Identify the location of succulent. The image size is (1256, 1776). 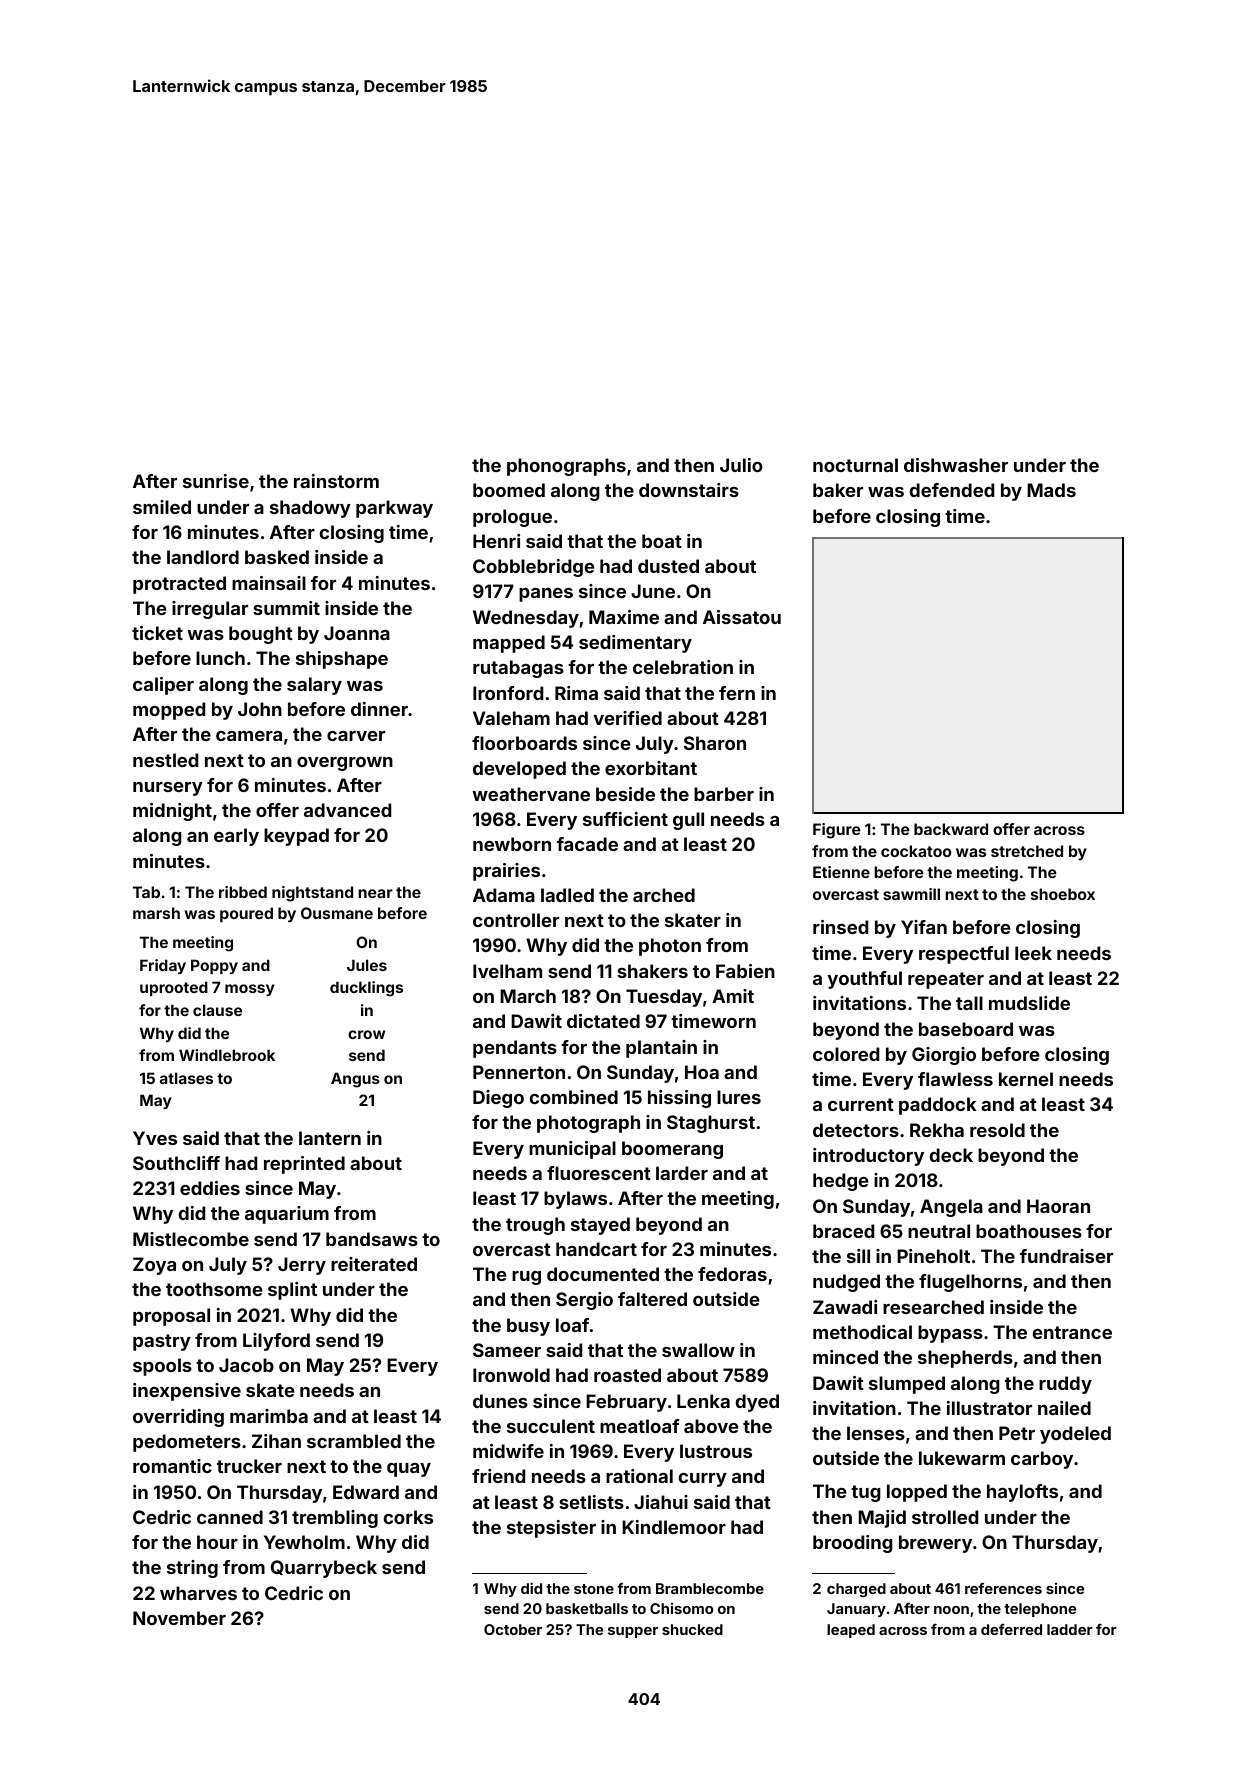
(551, 1426).
